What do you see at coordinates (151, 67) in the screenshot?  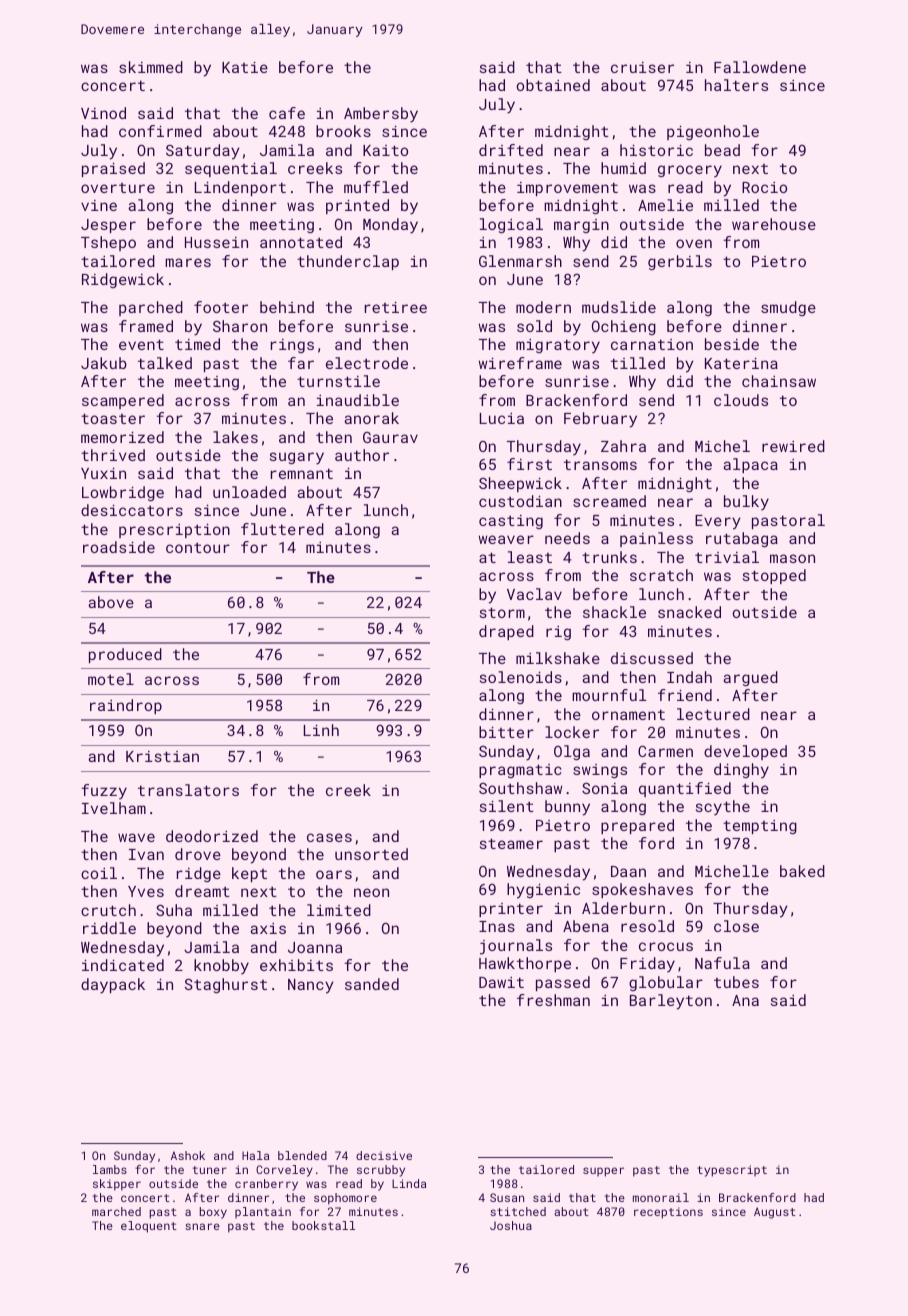 I see `skimmed` at bounding box center [151, 67].
